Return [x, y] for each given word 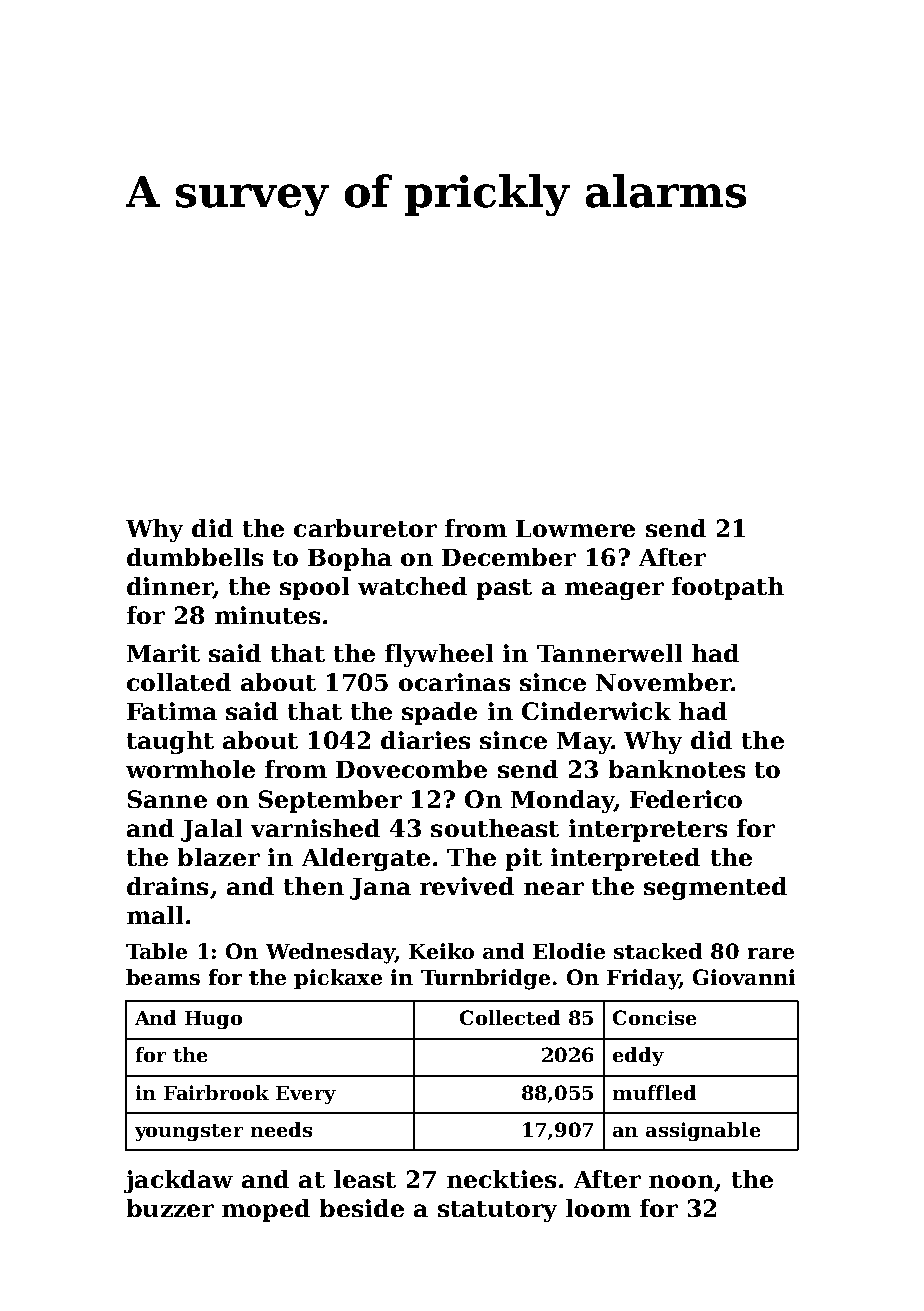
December [509, 557]
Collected [510, 1017]
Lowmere [575, 528]
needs [281, 1129]
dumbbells [195, 557]
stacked [658, 951]
